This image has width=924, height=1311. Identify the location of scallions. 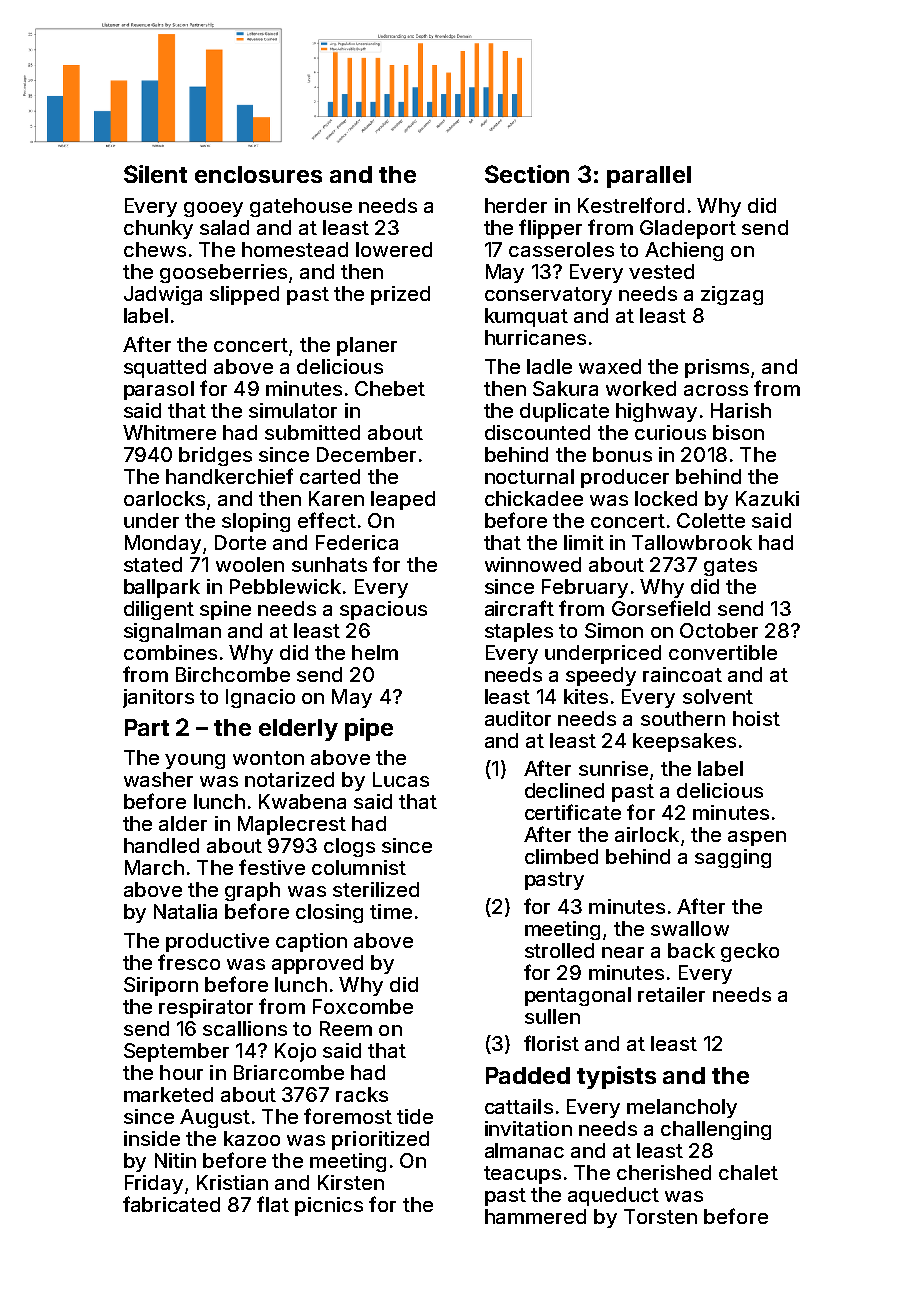
(245, 1028).
